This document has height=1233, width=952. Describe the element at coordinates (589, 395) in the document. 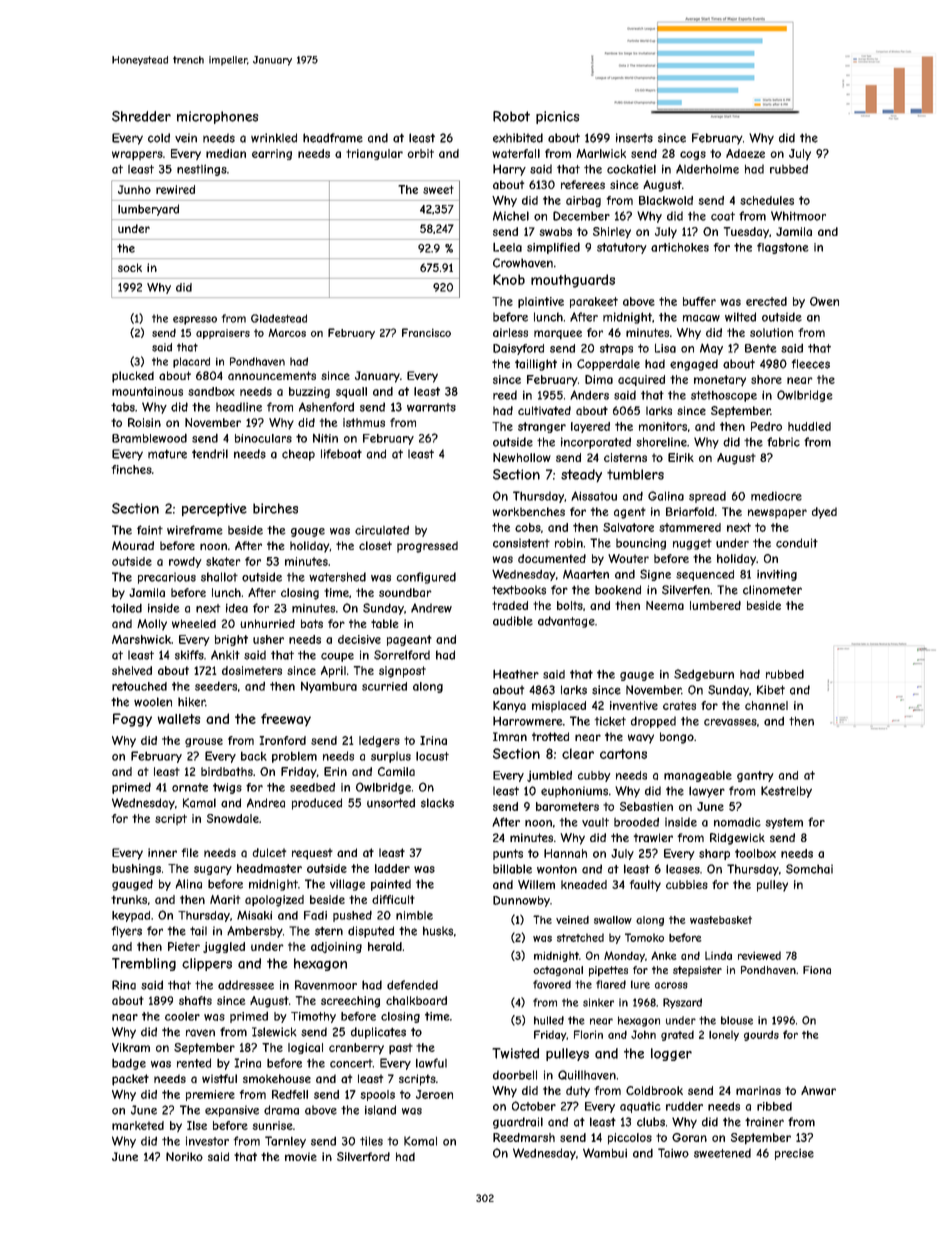

I see `Anders` at that location.
